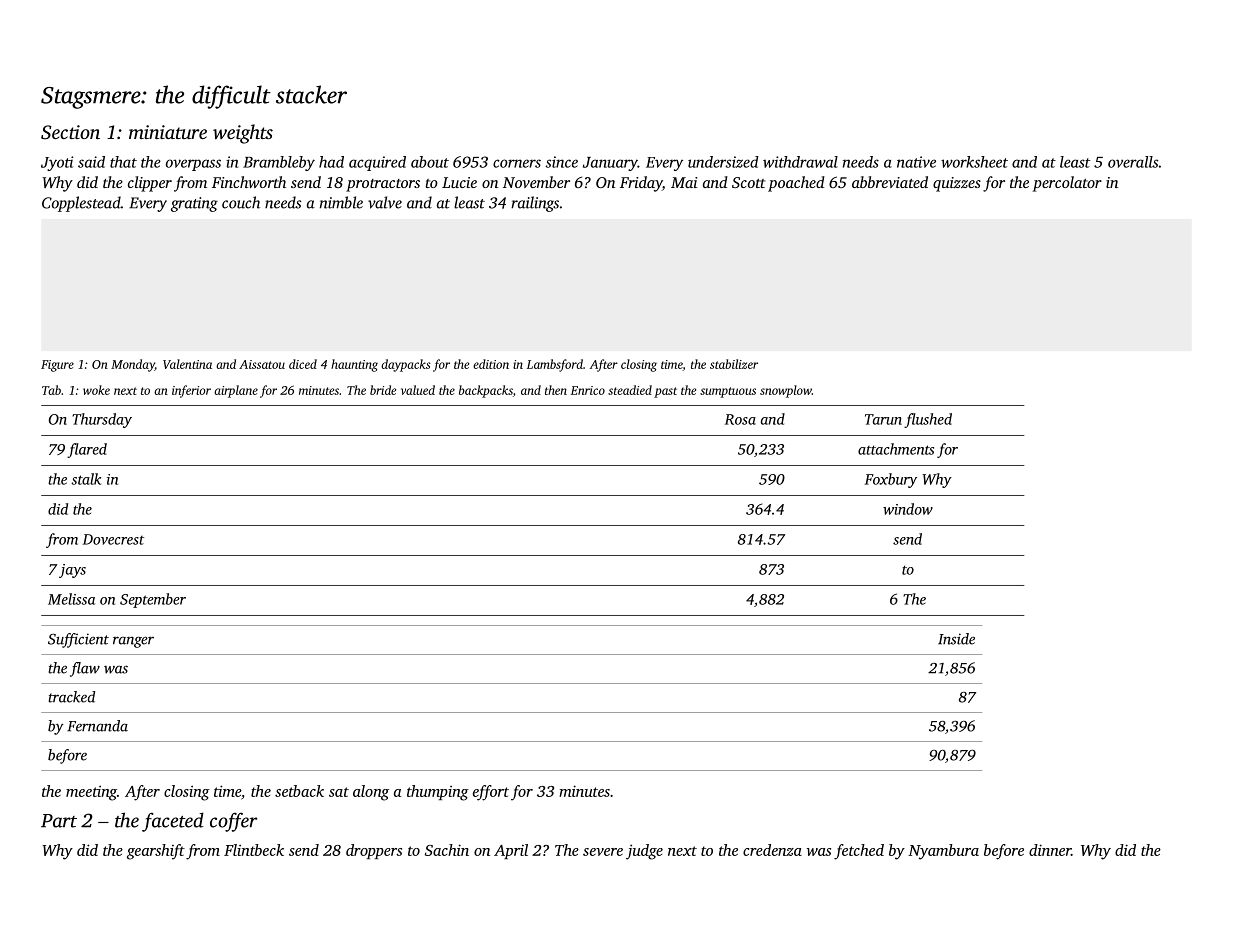 The width and height of the screenshot is (1233, 952). I want to click on stabilizer, so click(734, 364).
